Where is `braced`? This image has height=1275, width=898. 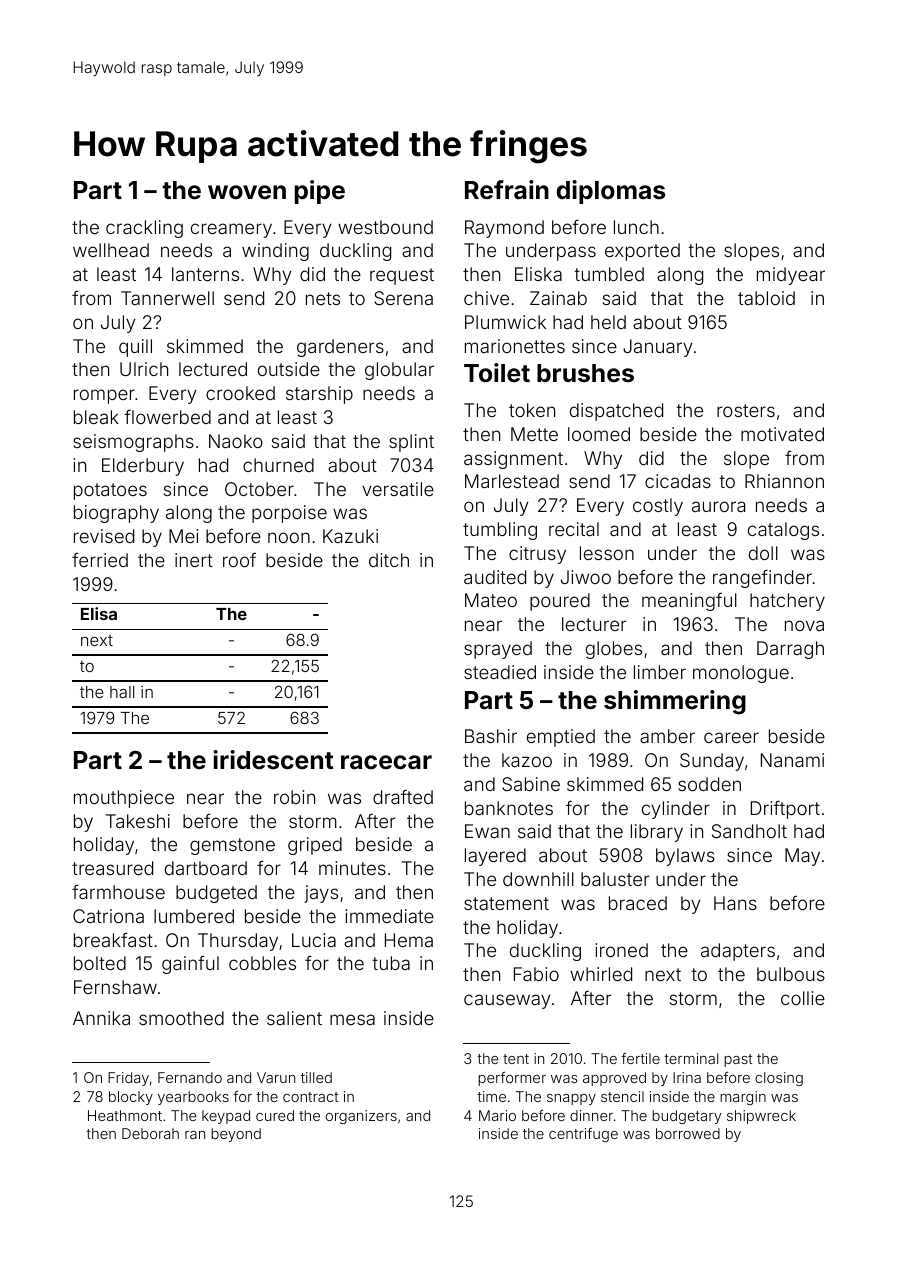
braced is located at coordinates (638, 903).
